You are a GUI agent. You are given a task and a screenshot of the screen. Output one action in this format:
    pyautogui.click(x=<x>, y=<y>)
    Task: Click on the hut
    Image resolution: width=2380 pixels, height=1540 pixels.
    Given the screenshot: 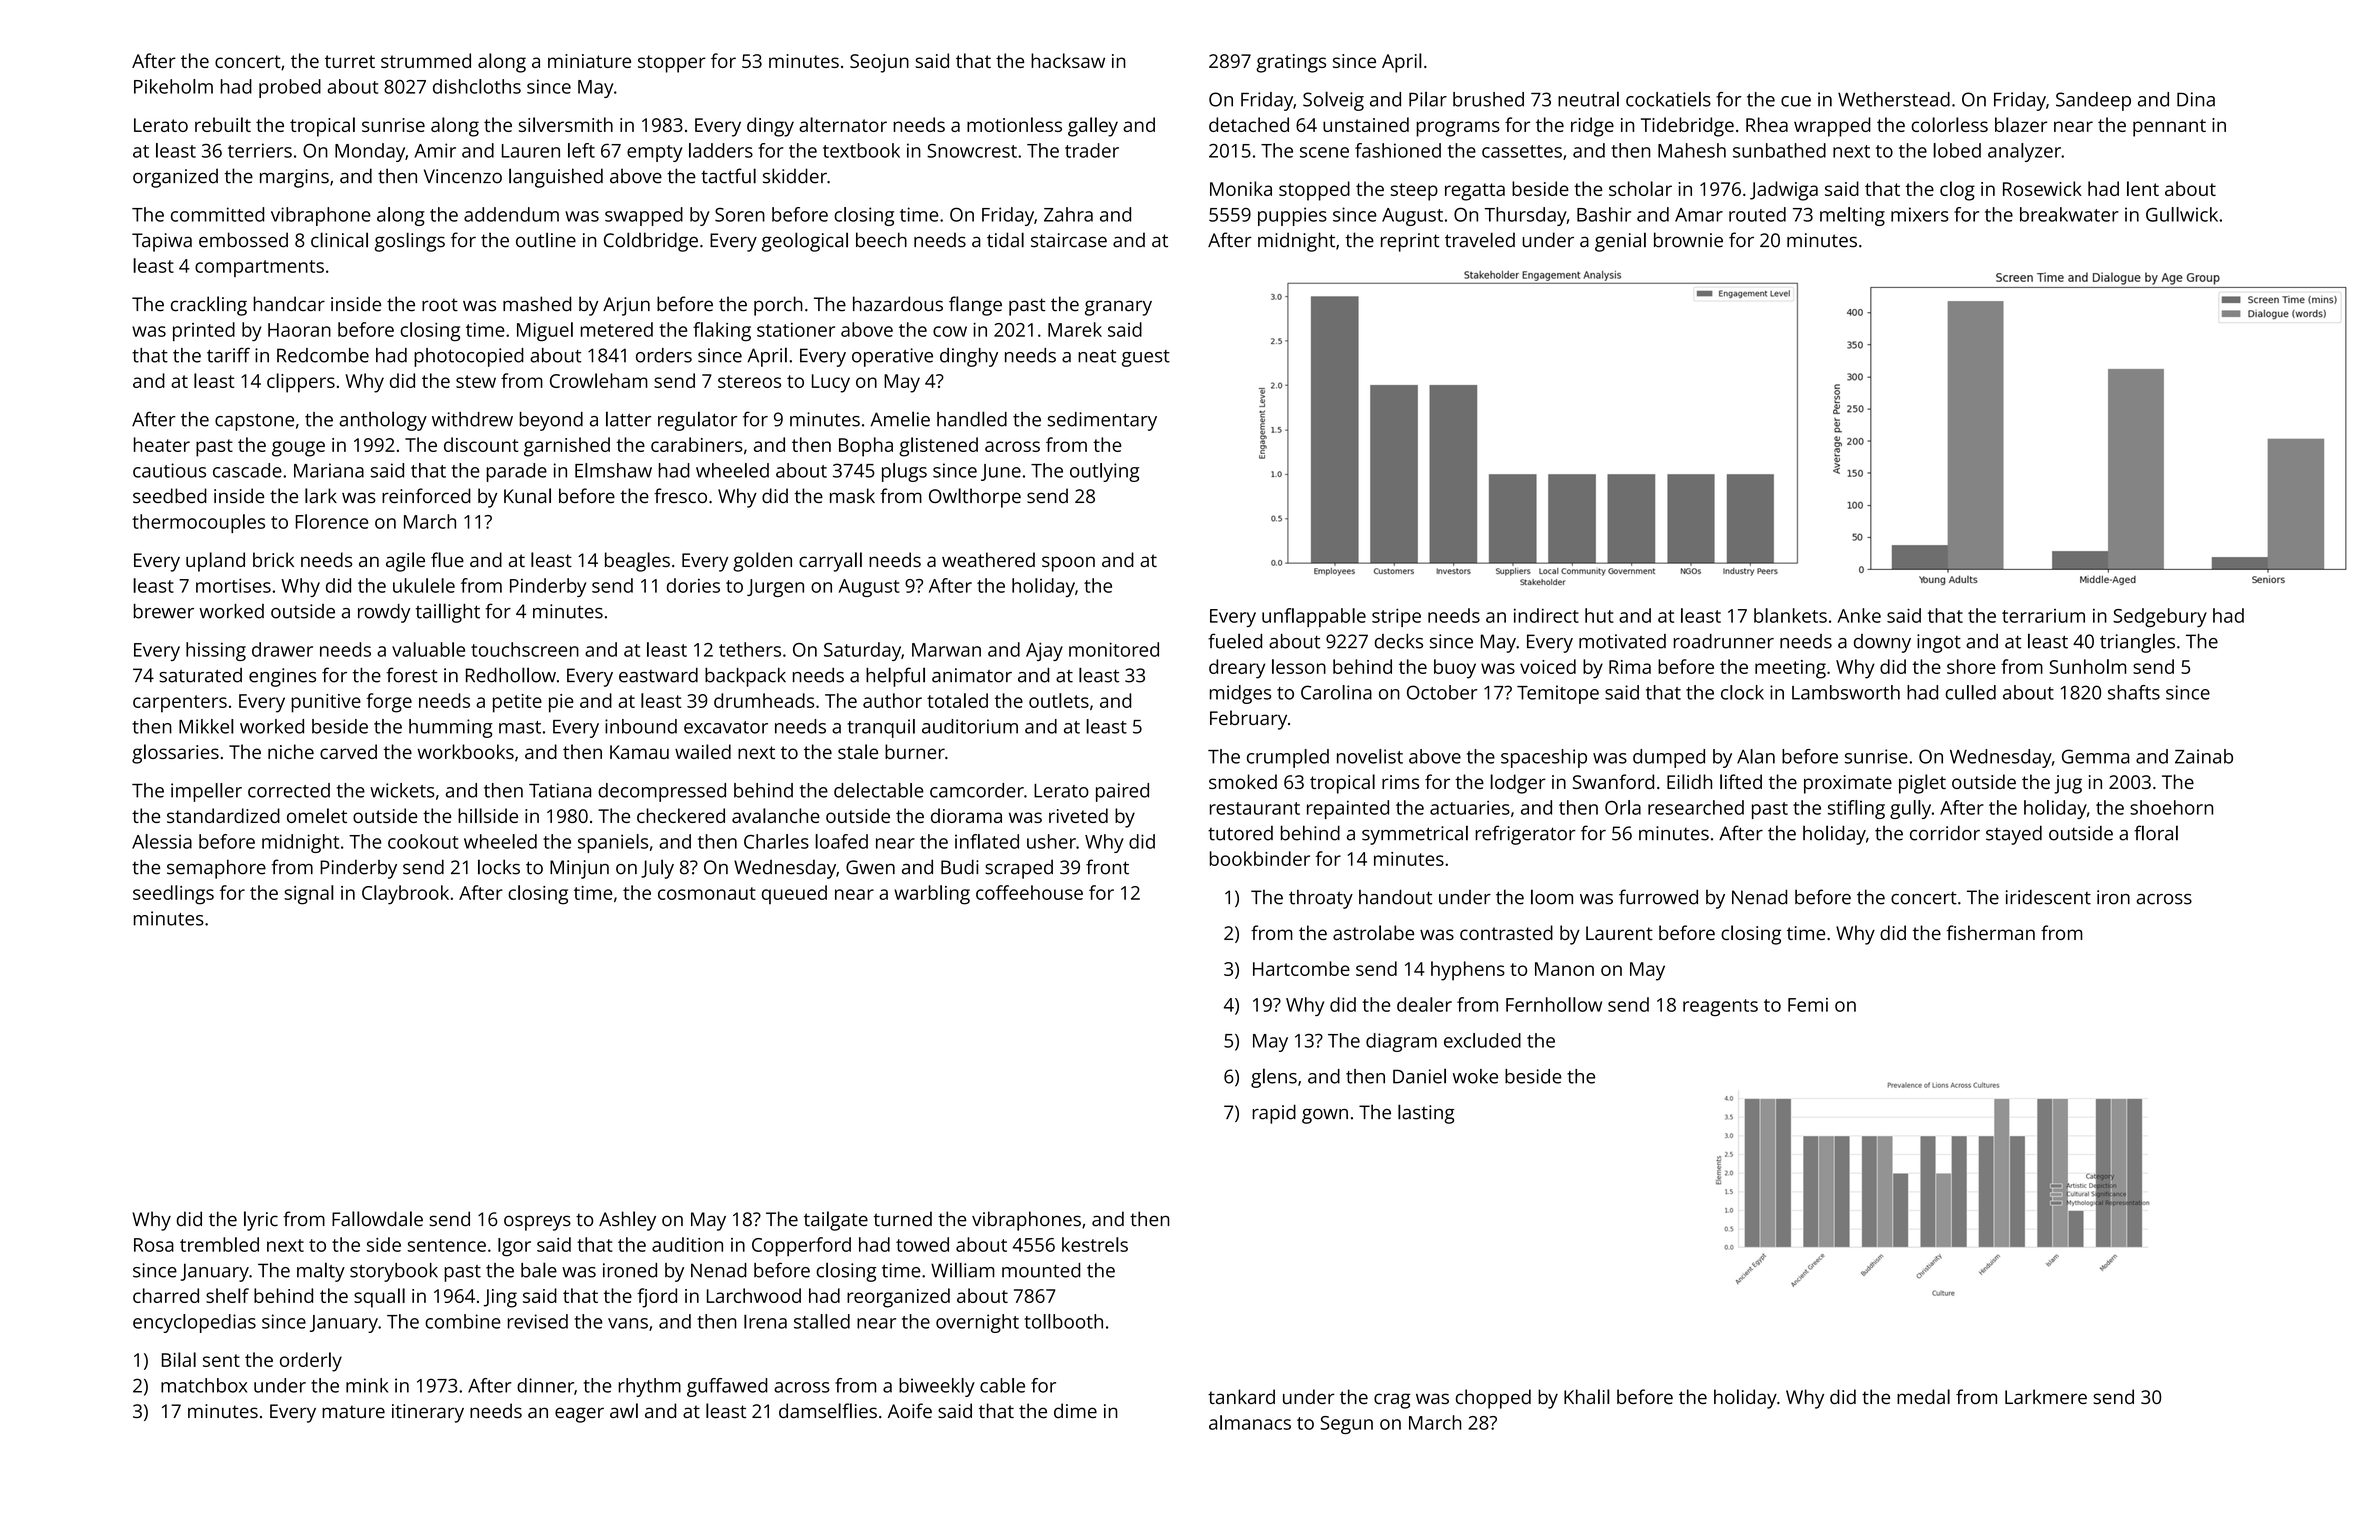 What is the action you would take?
    pyautogui.click(x=1599, y=615)
